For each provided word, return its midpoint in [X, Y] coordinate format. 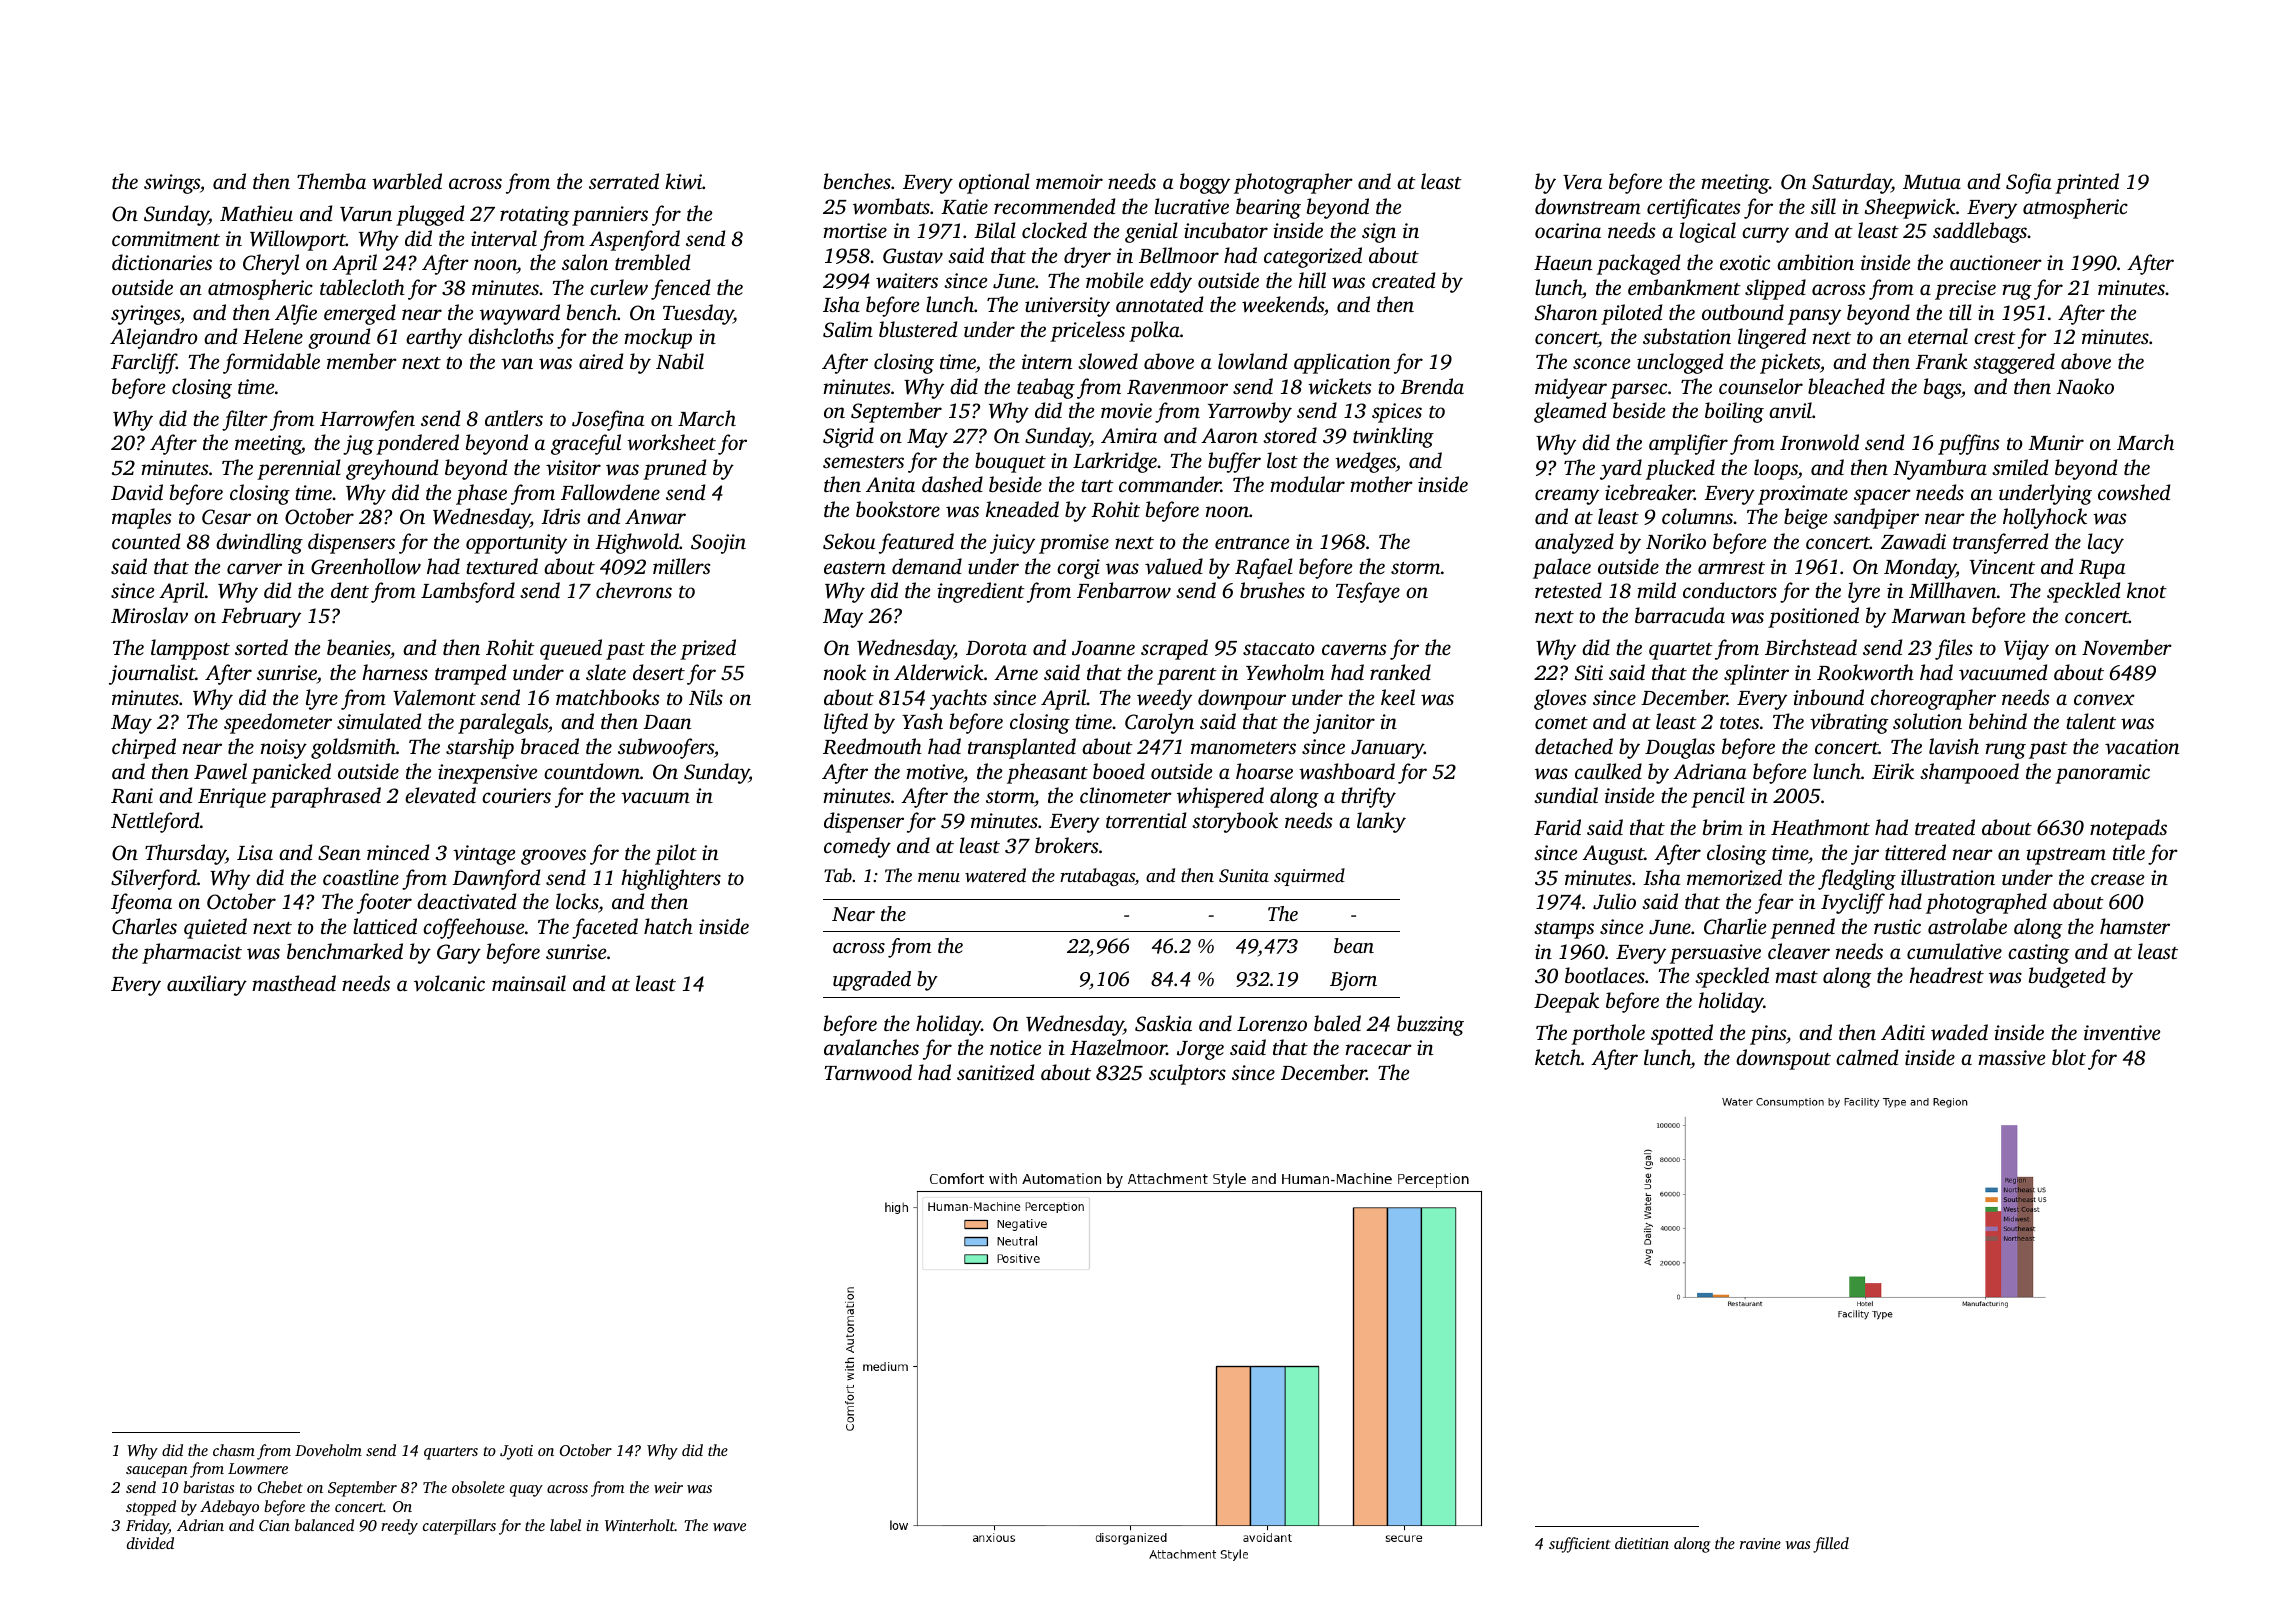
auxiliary [207, 985]
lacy [2106, 543]
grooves [553, 857]
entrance [1252, 543]
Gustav [913, 256]
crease [2117, 879]
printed [2087, 183]
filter [245, 420]
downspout [1783, 1059]
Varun [366, 214]
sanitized [995, 1072]
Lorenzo [1272, 1024]
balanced [324, 1525]
